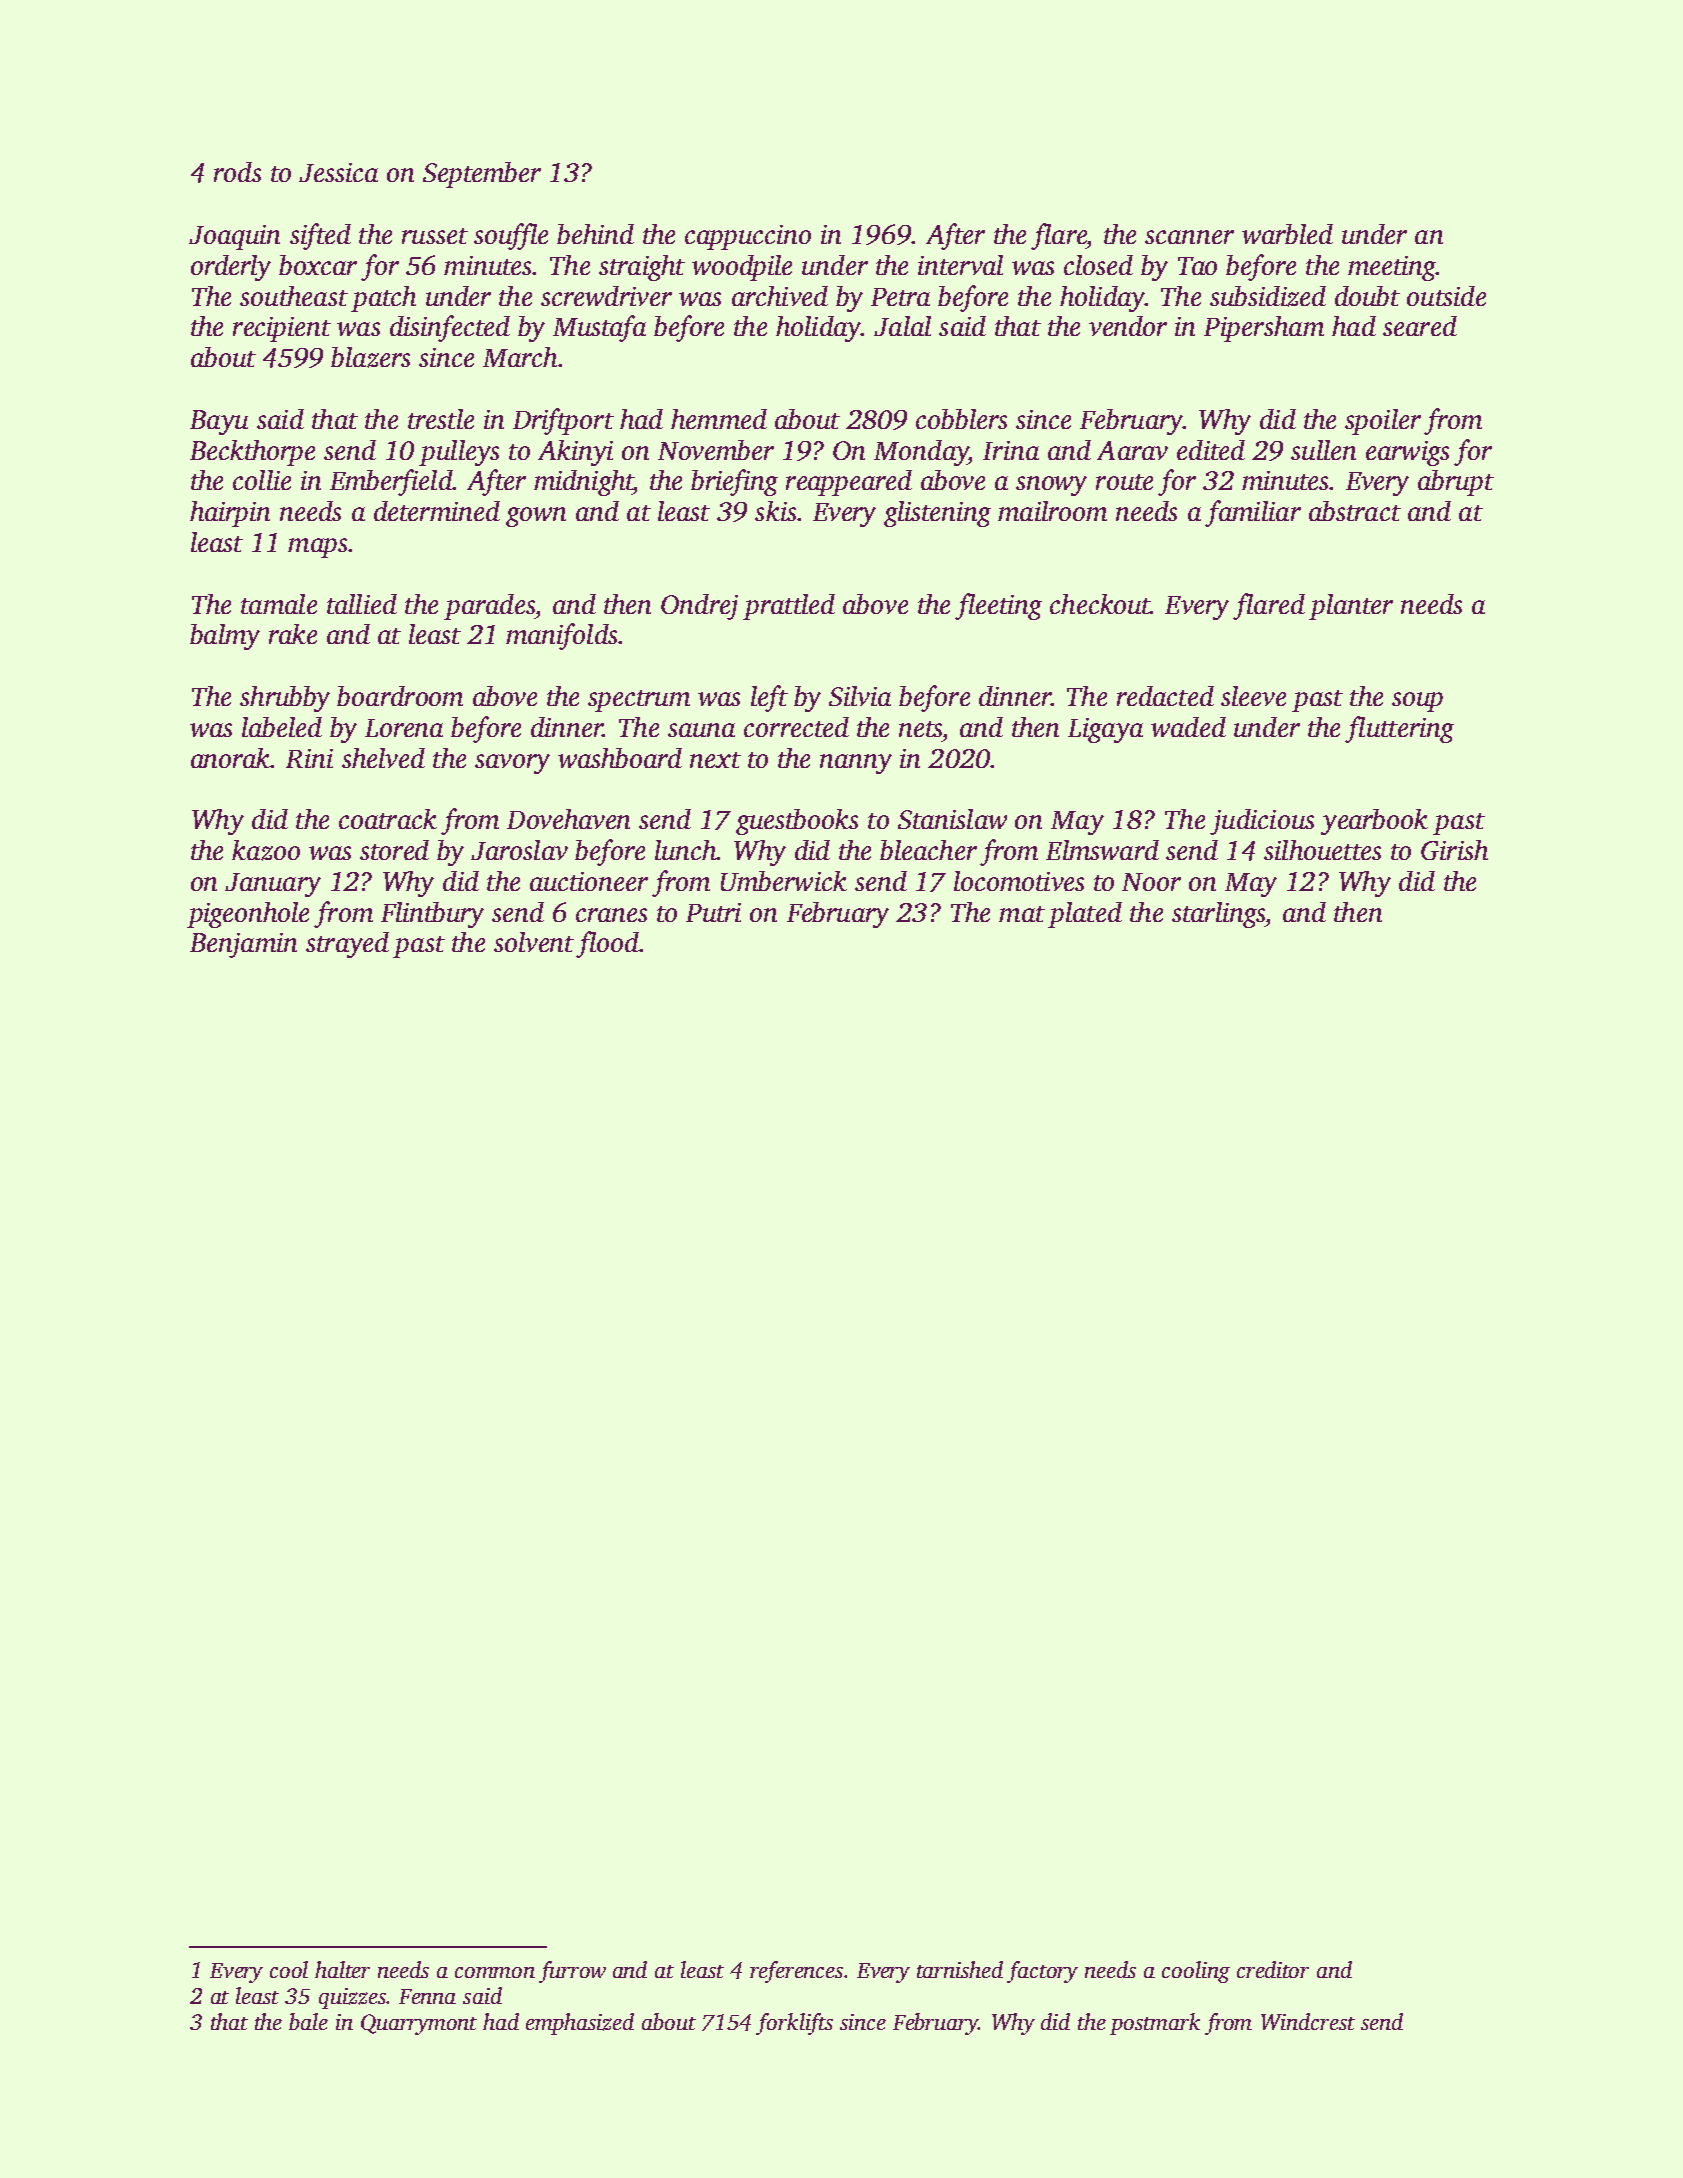 This screenshot has height=2178, width=1683. I want to click on cappuccino, so click(748, 237).
